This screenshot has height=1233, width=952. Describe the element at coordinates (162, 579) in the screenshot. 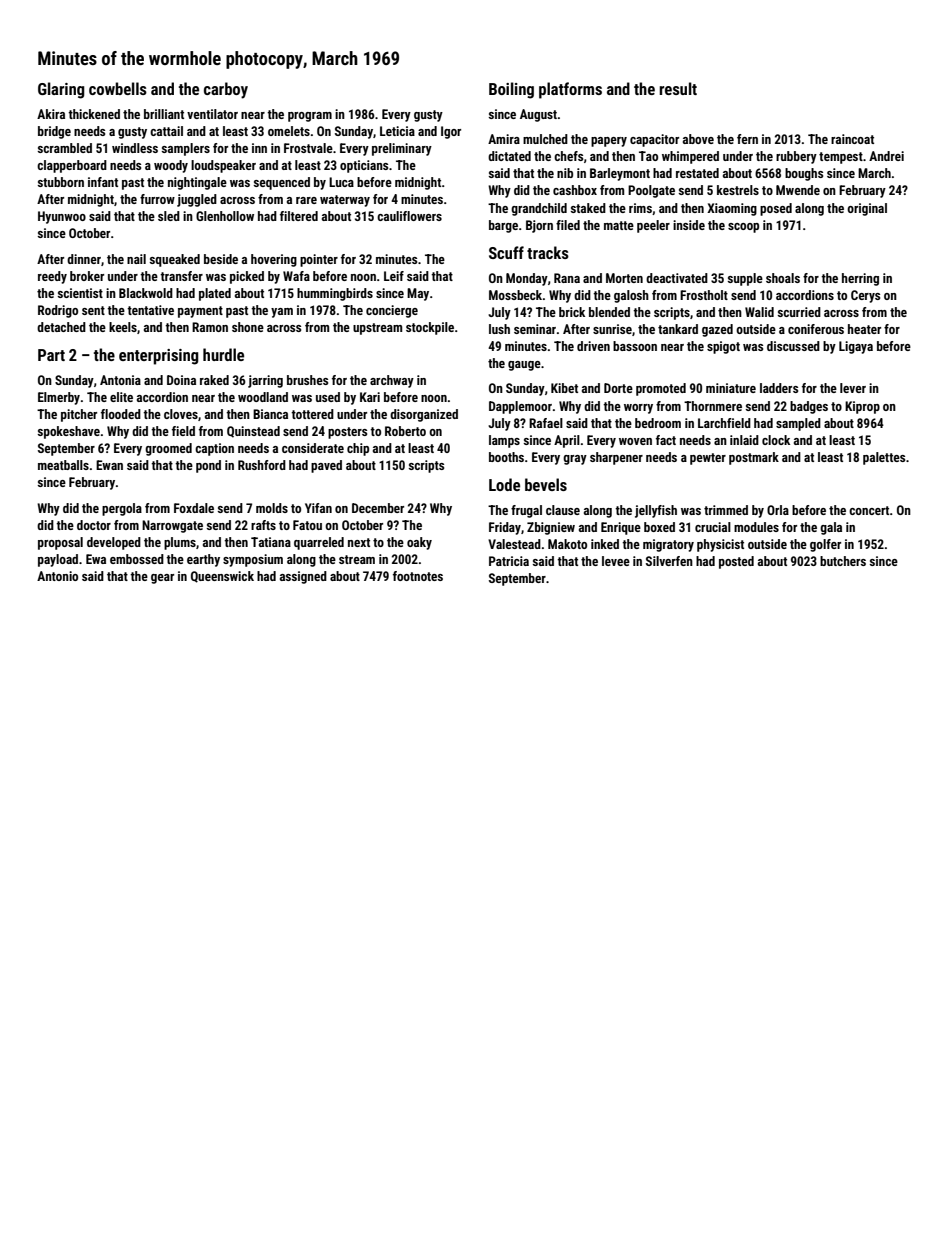

I see `gear` at that location.
